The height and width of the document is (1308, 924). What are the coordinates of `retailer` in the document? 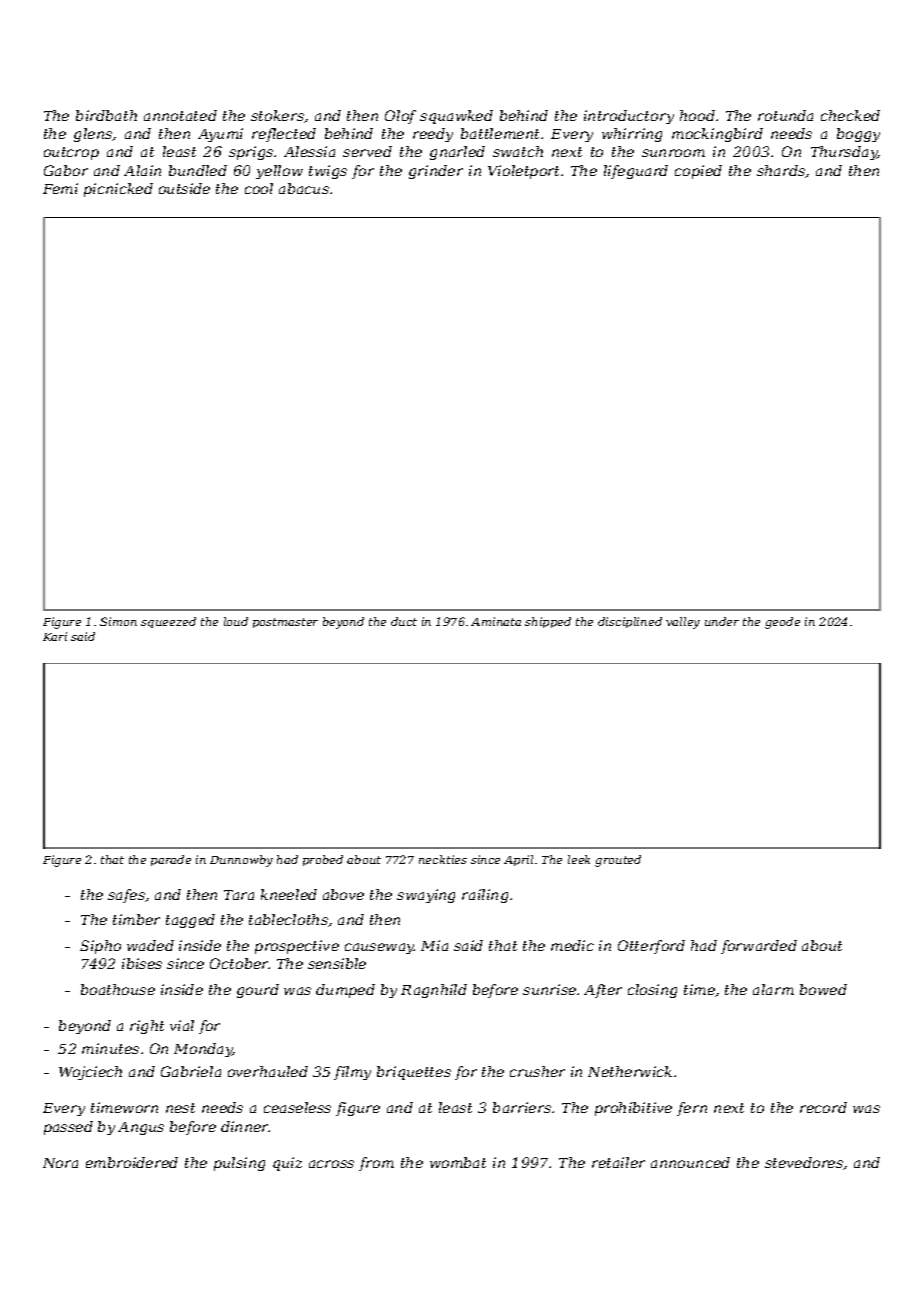 It's located at (618, 1162).
